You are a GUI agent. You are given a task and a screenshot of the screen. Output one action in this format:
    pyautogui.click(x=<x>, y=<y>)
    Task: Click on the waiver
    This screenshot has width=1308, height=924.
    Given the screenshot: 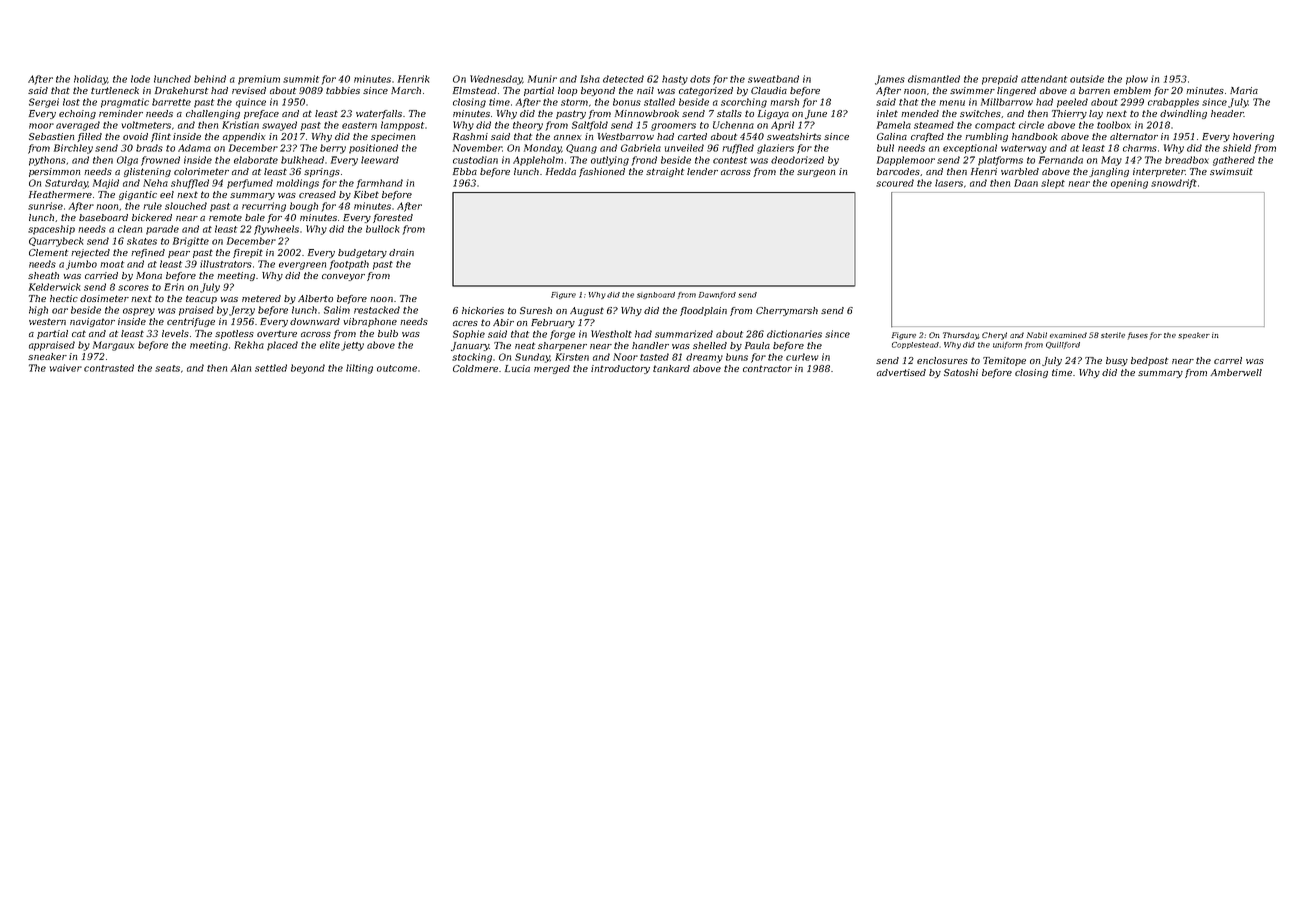 What is the action you would take?
    pyautogui.click(x=66, y=368)
